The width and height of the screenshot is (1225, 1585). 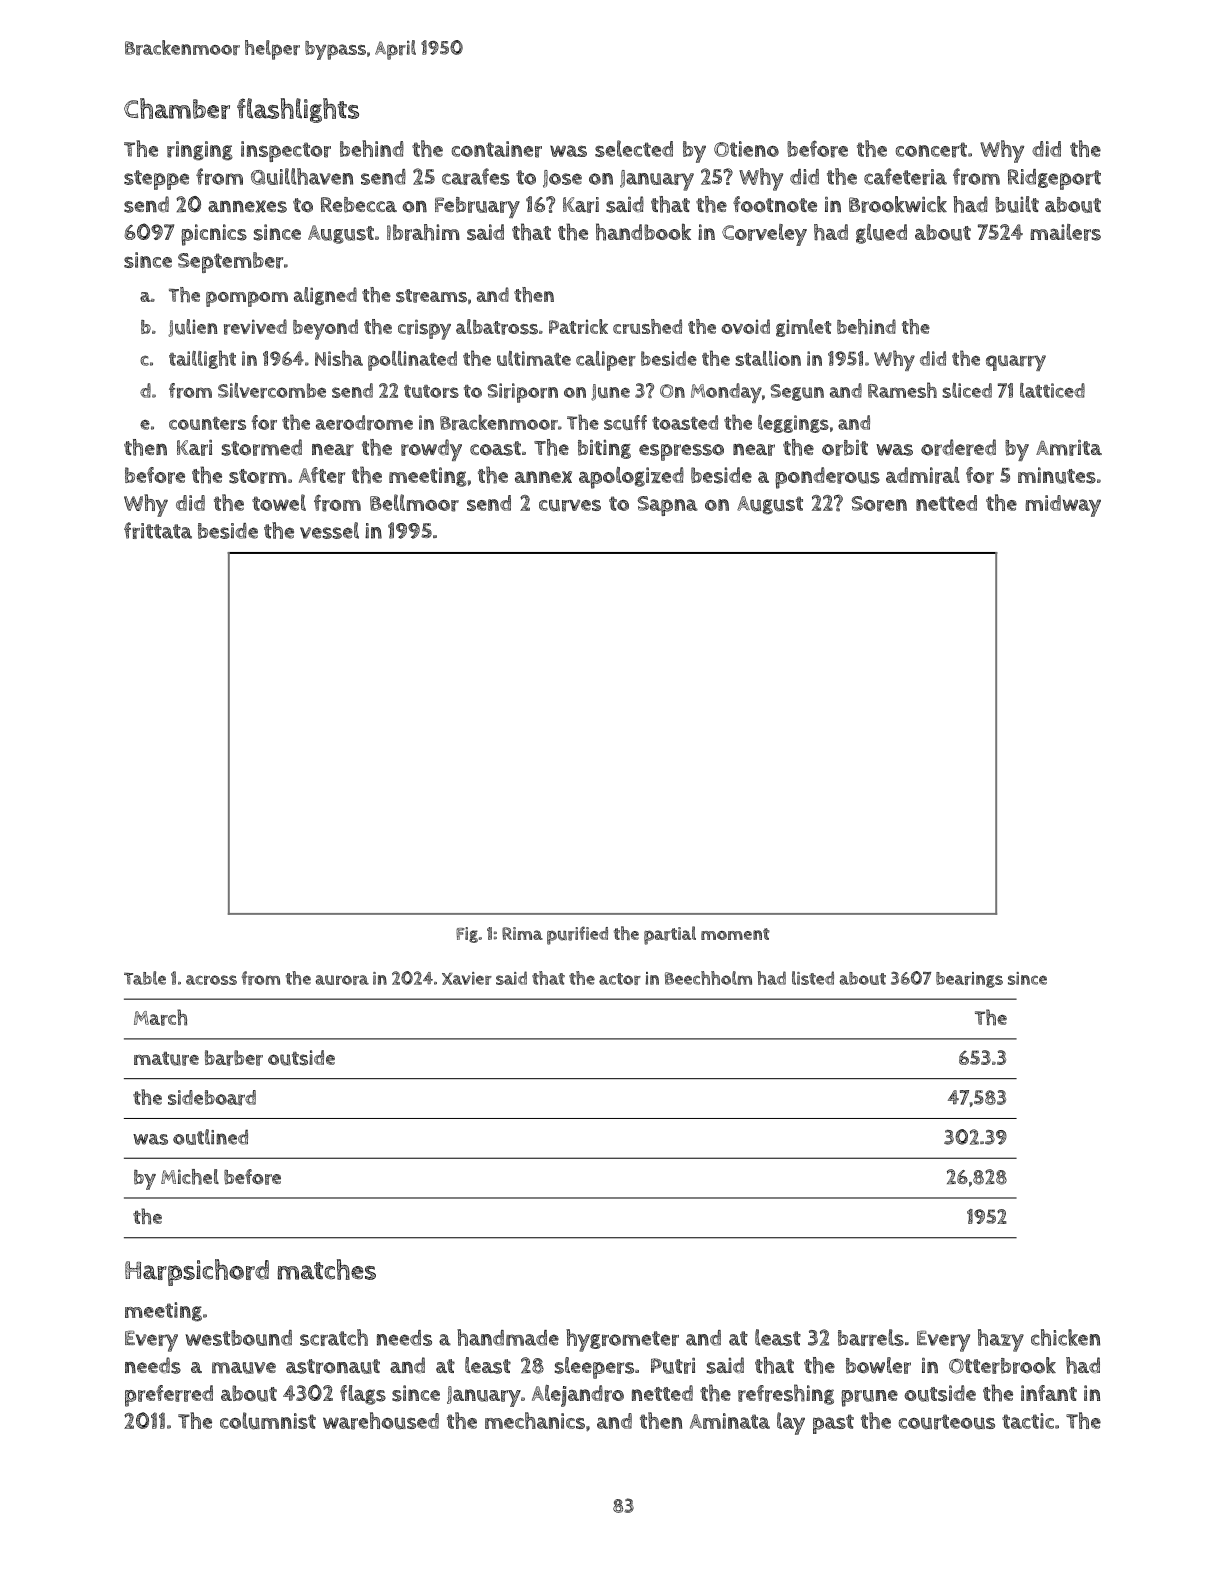 I want to click on listed, so click(x=813, y=978).
